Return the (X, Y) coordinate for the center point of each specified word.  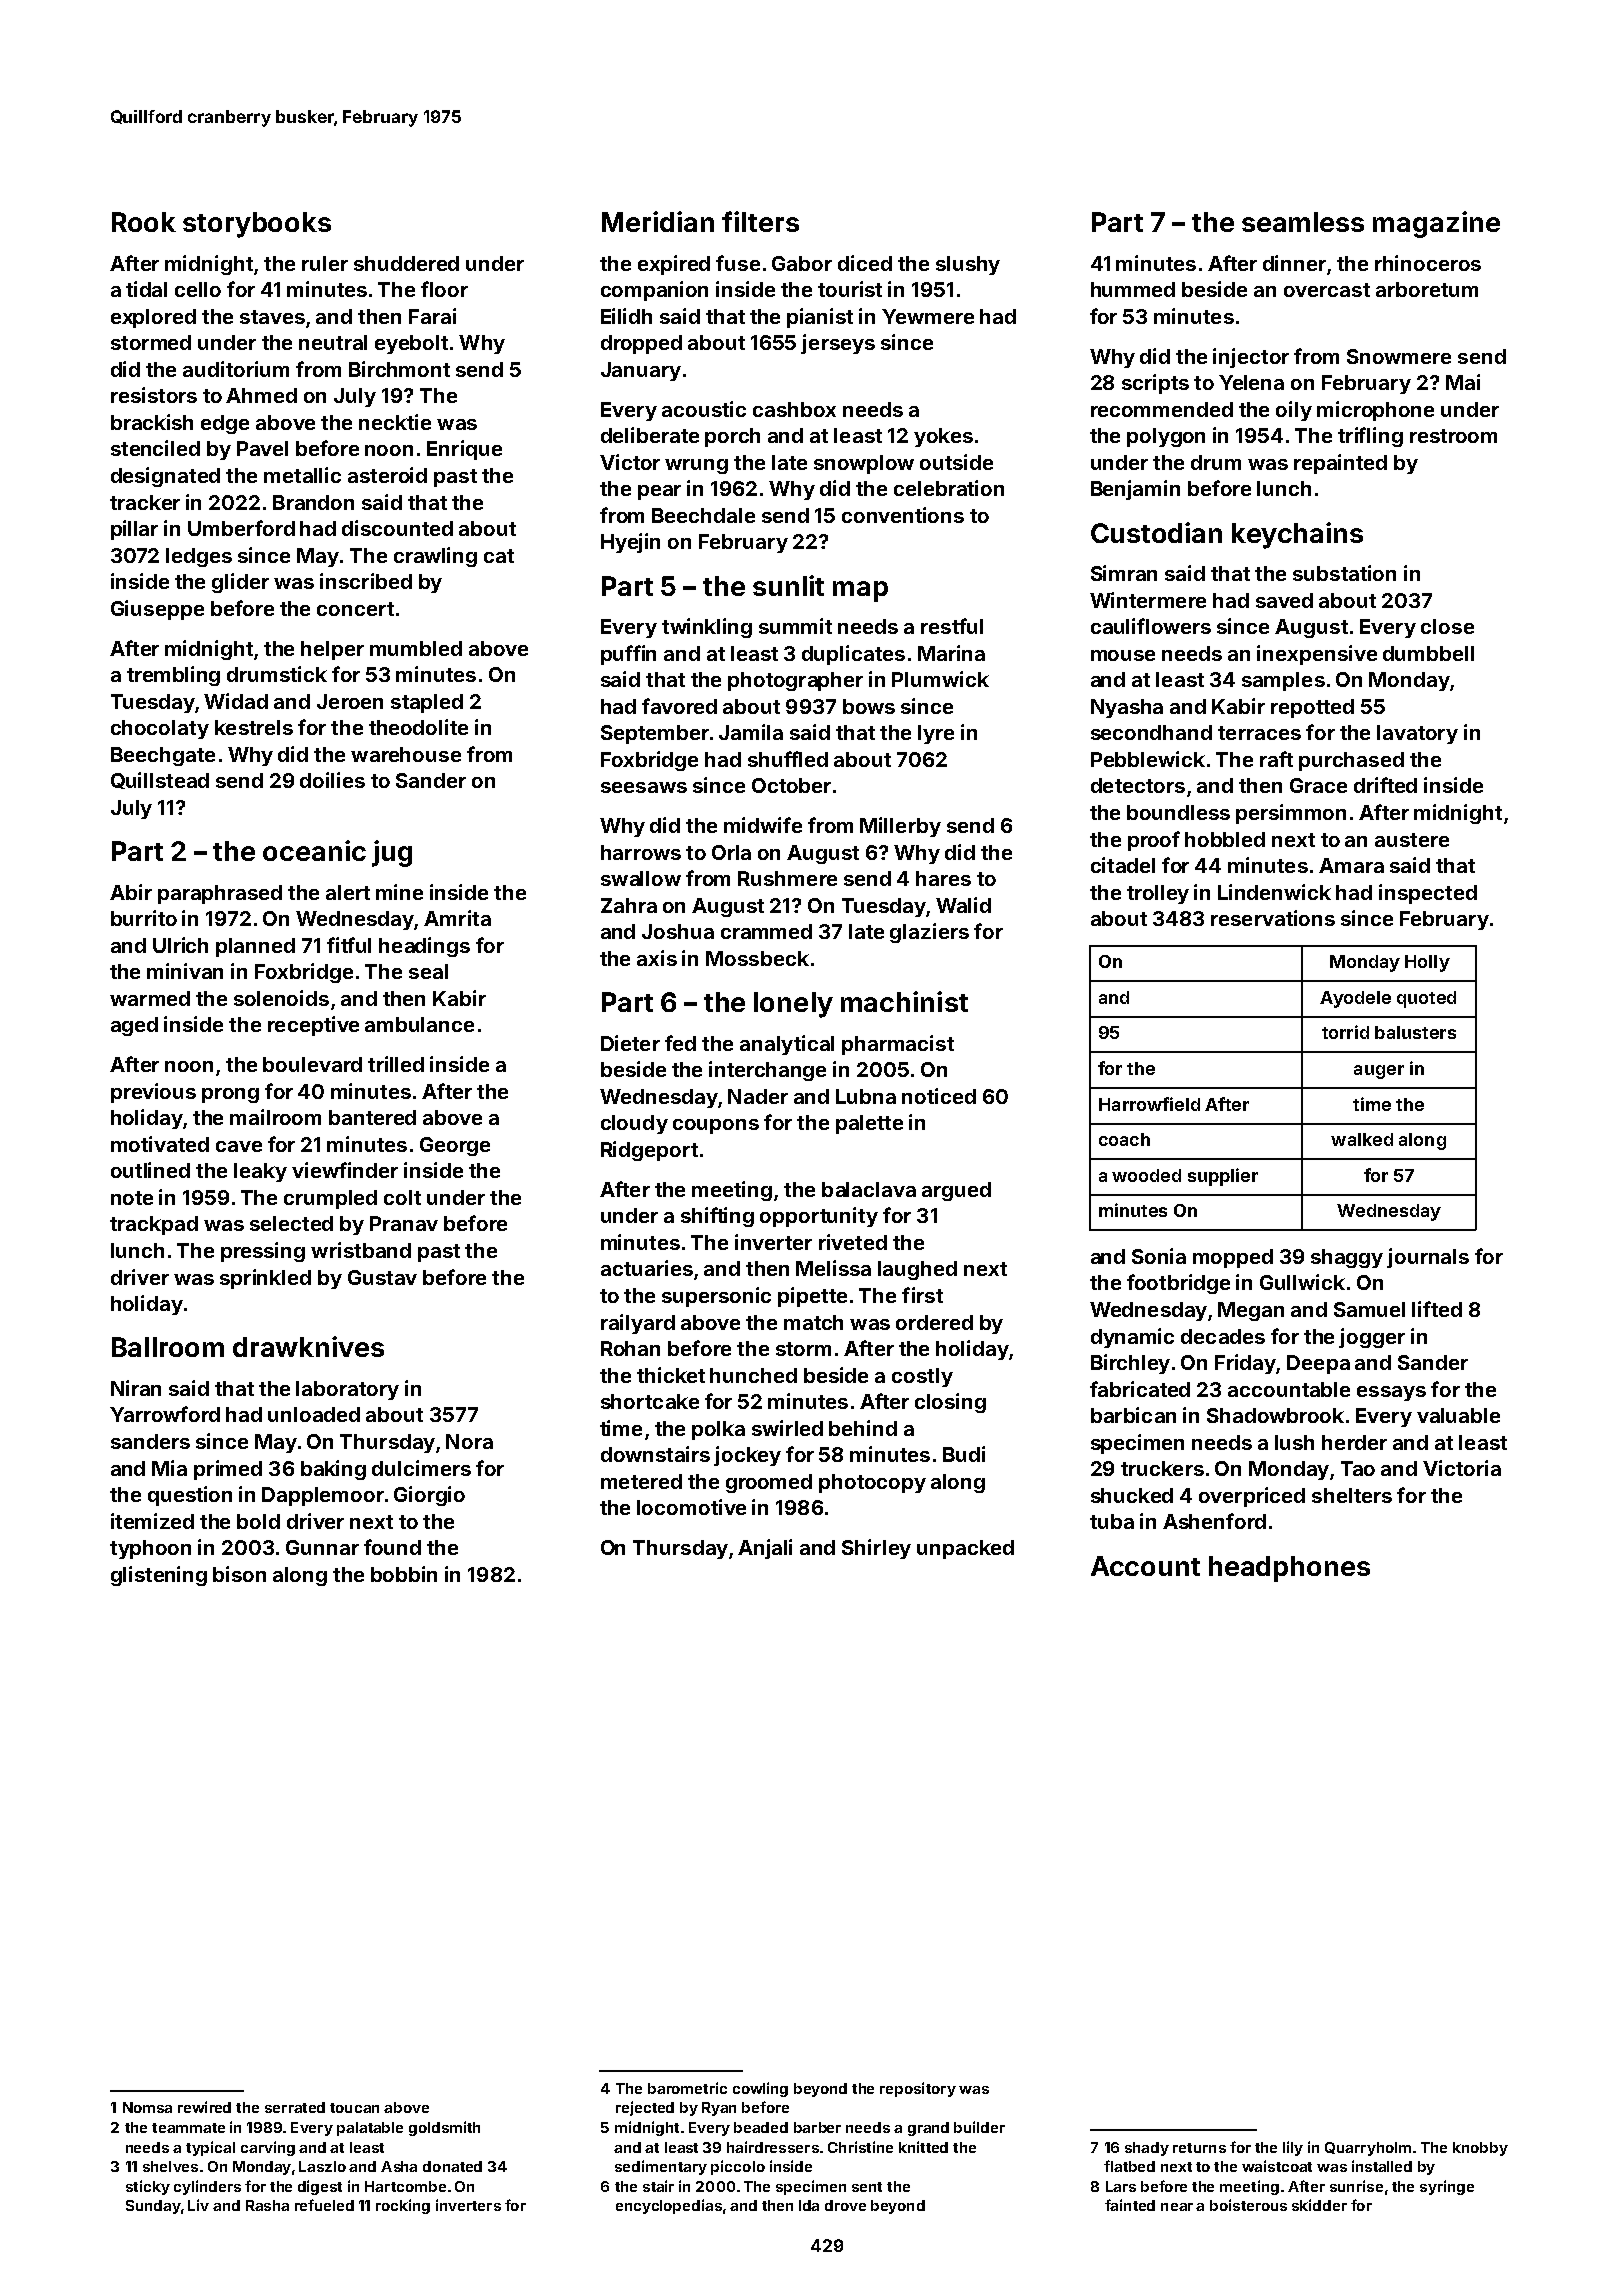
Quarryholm (1368, 2149)
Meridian (658, 221)
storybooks (257, 225)
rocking (403, 2206)
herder (1354, 1442)
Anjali (765, 1549)
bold (258, 1521)
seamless (1303, 222)
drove (845, 2205)
